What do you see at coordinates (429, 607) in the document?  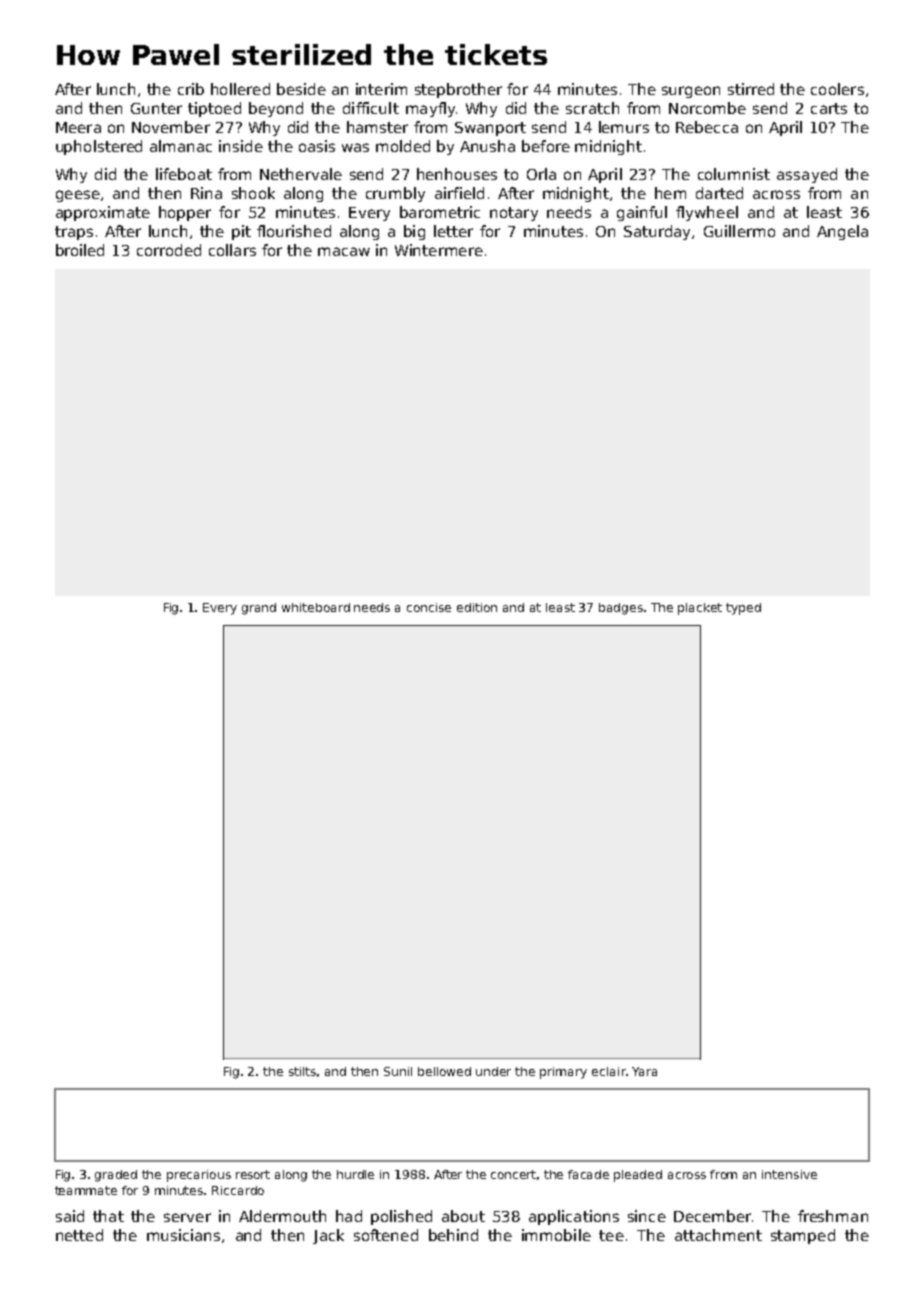 I see `concise` at bounding box center [429, 607].
